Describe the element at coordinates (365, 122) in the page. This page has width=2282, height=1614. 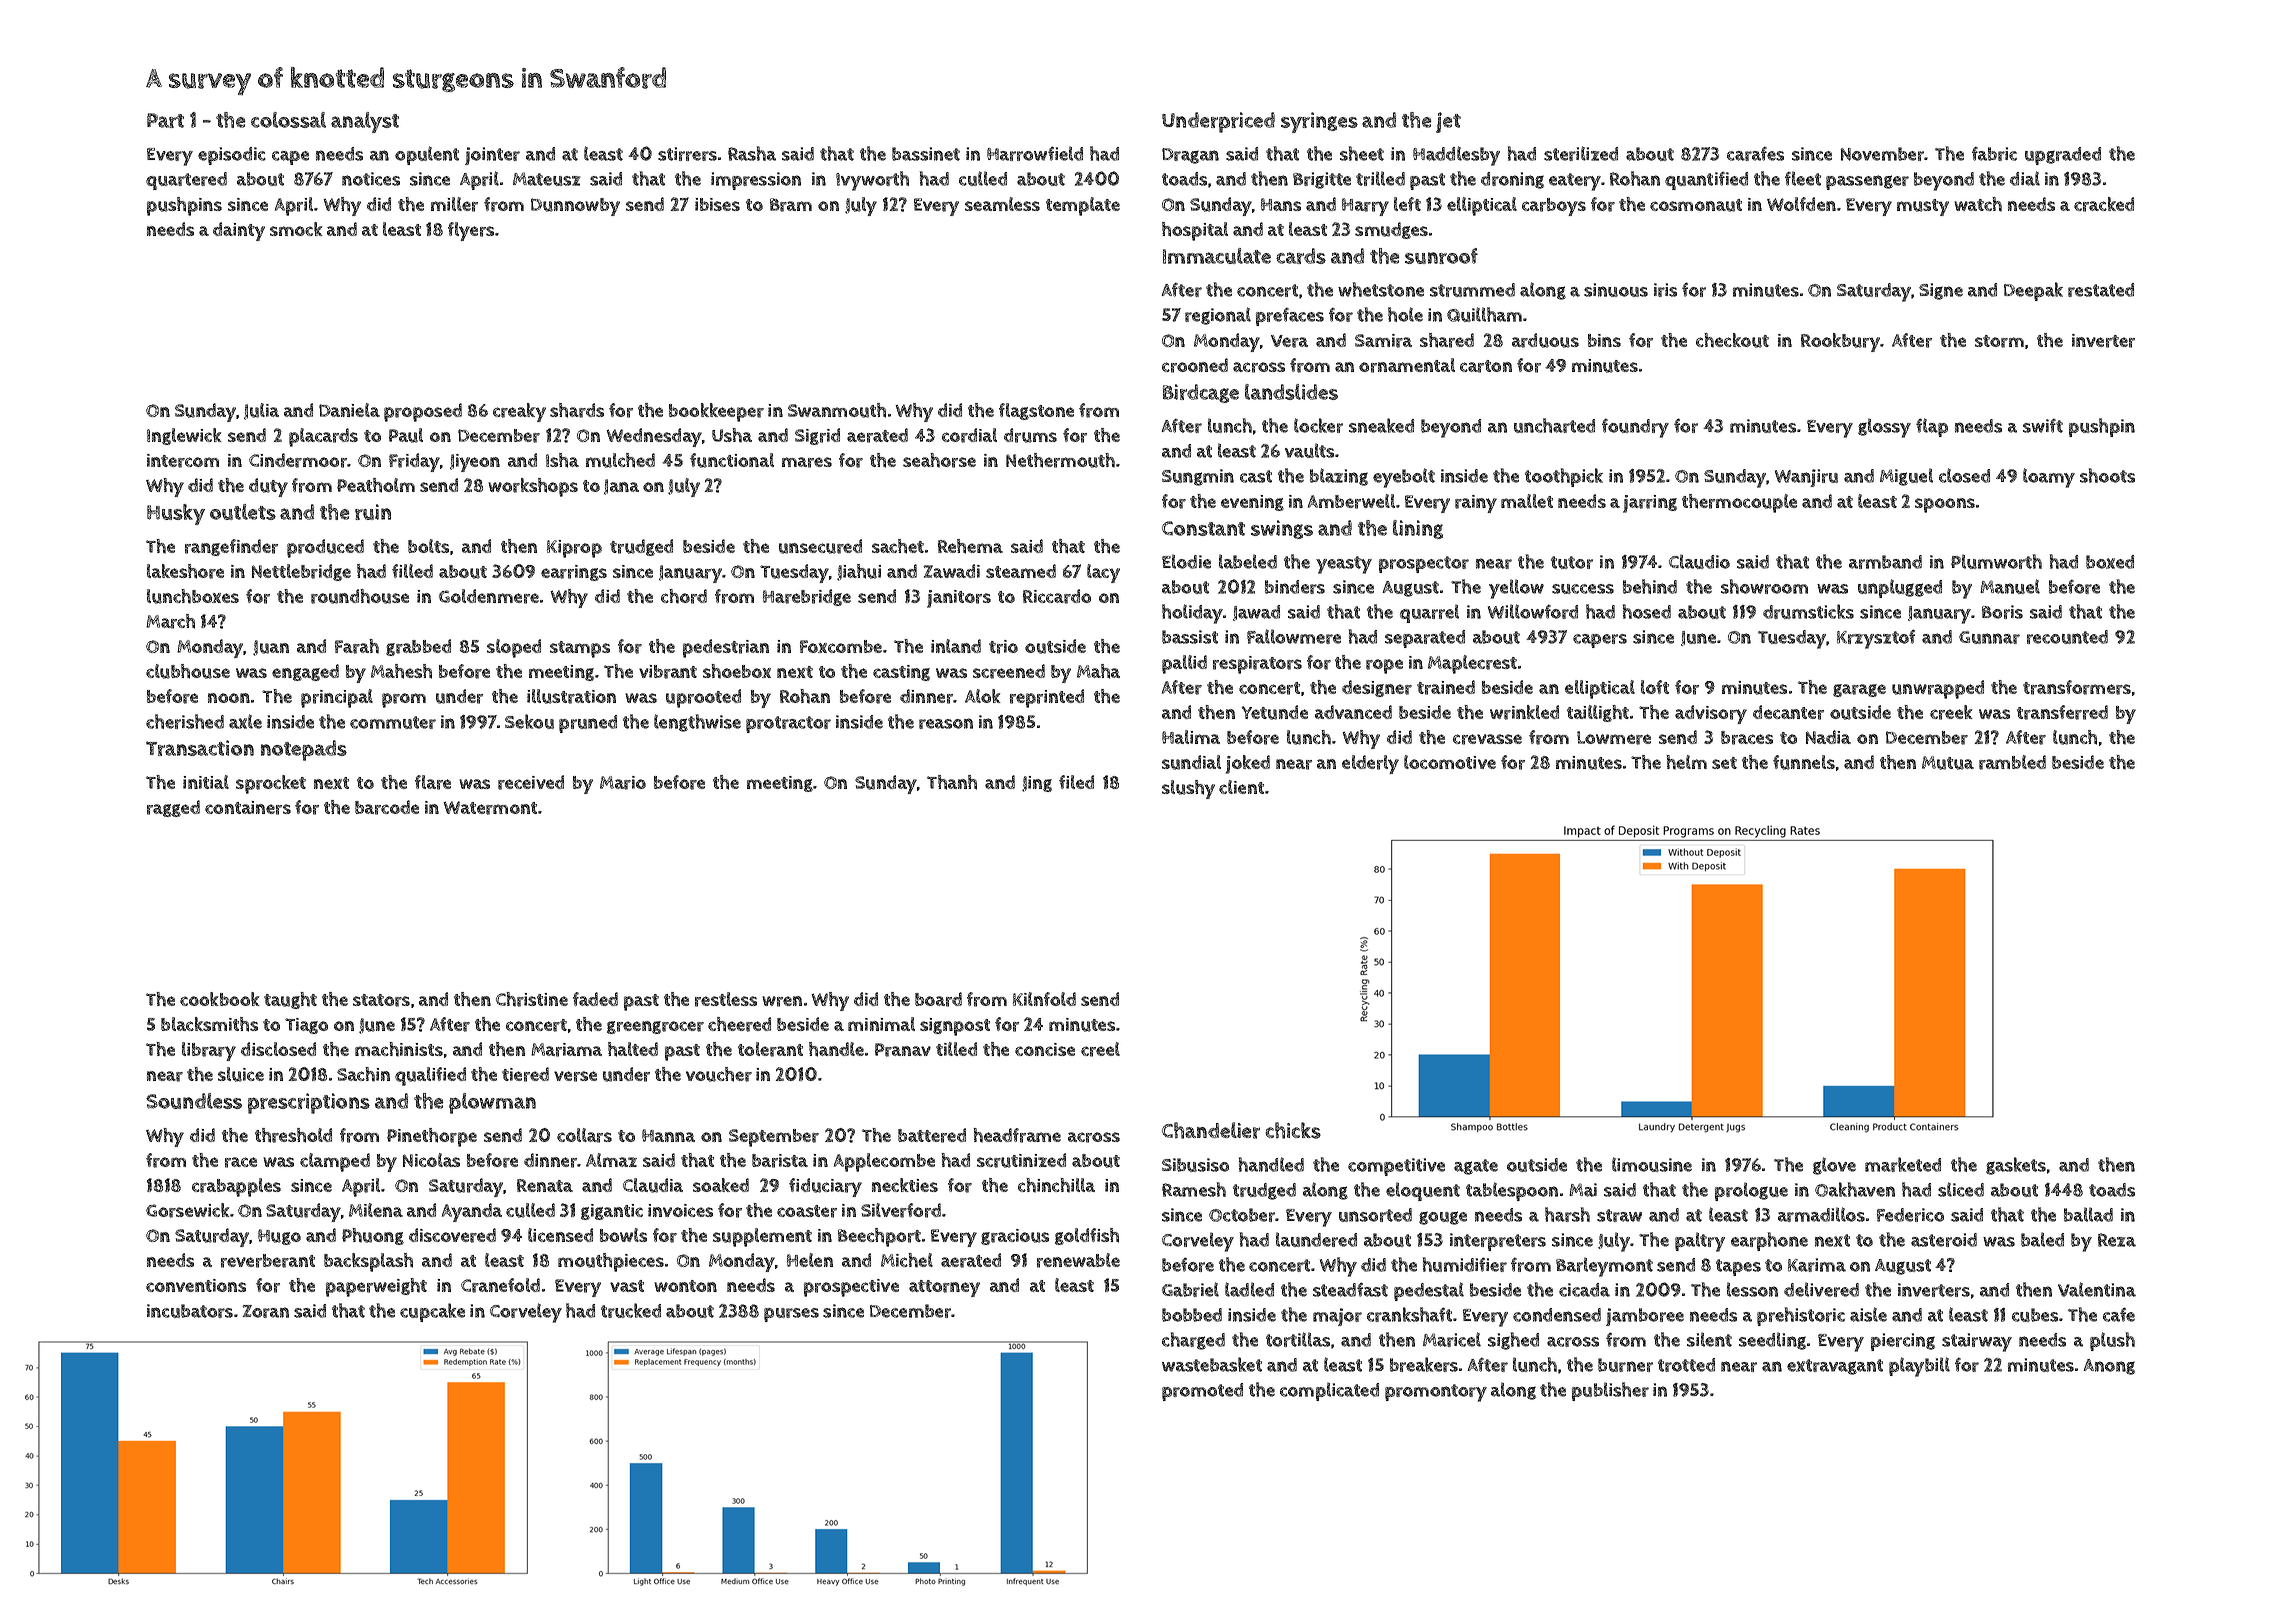
I see `analyst` at that location.
